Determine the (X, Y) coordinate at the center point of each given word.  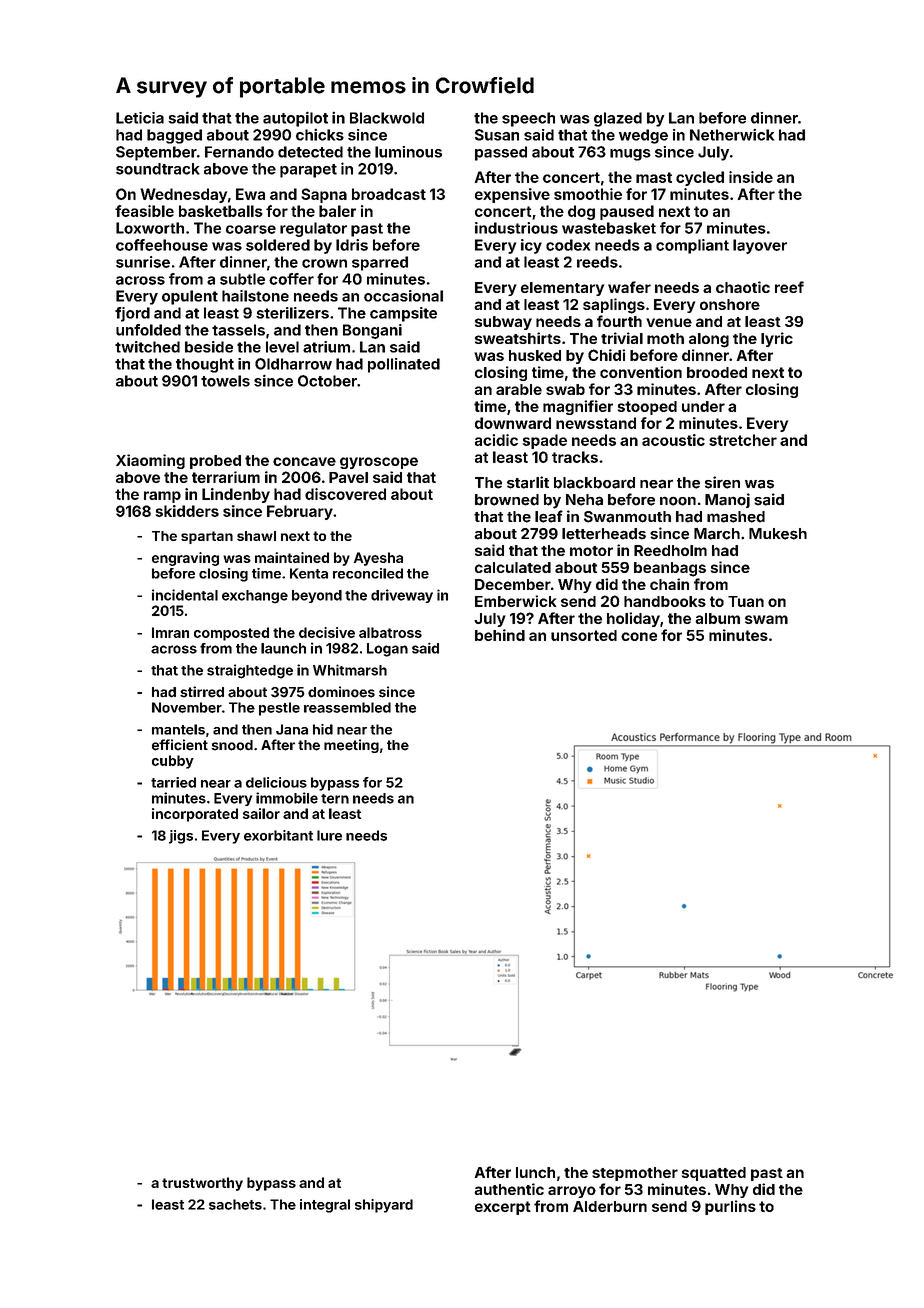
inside (751, 177)
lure (329, 835)
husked (535, 355)
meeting (351, 746)
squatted (714, 1174)
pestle (279, 709)
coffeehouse (162, 245)
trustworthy (202, 1184)
